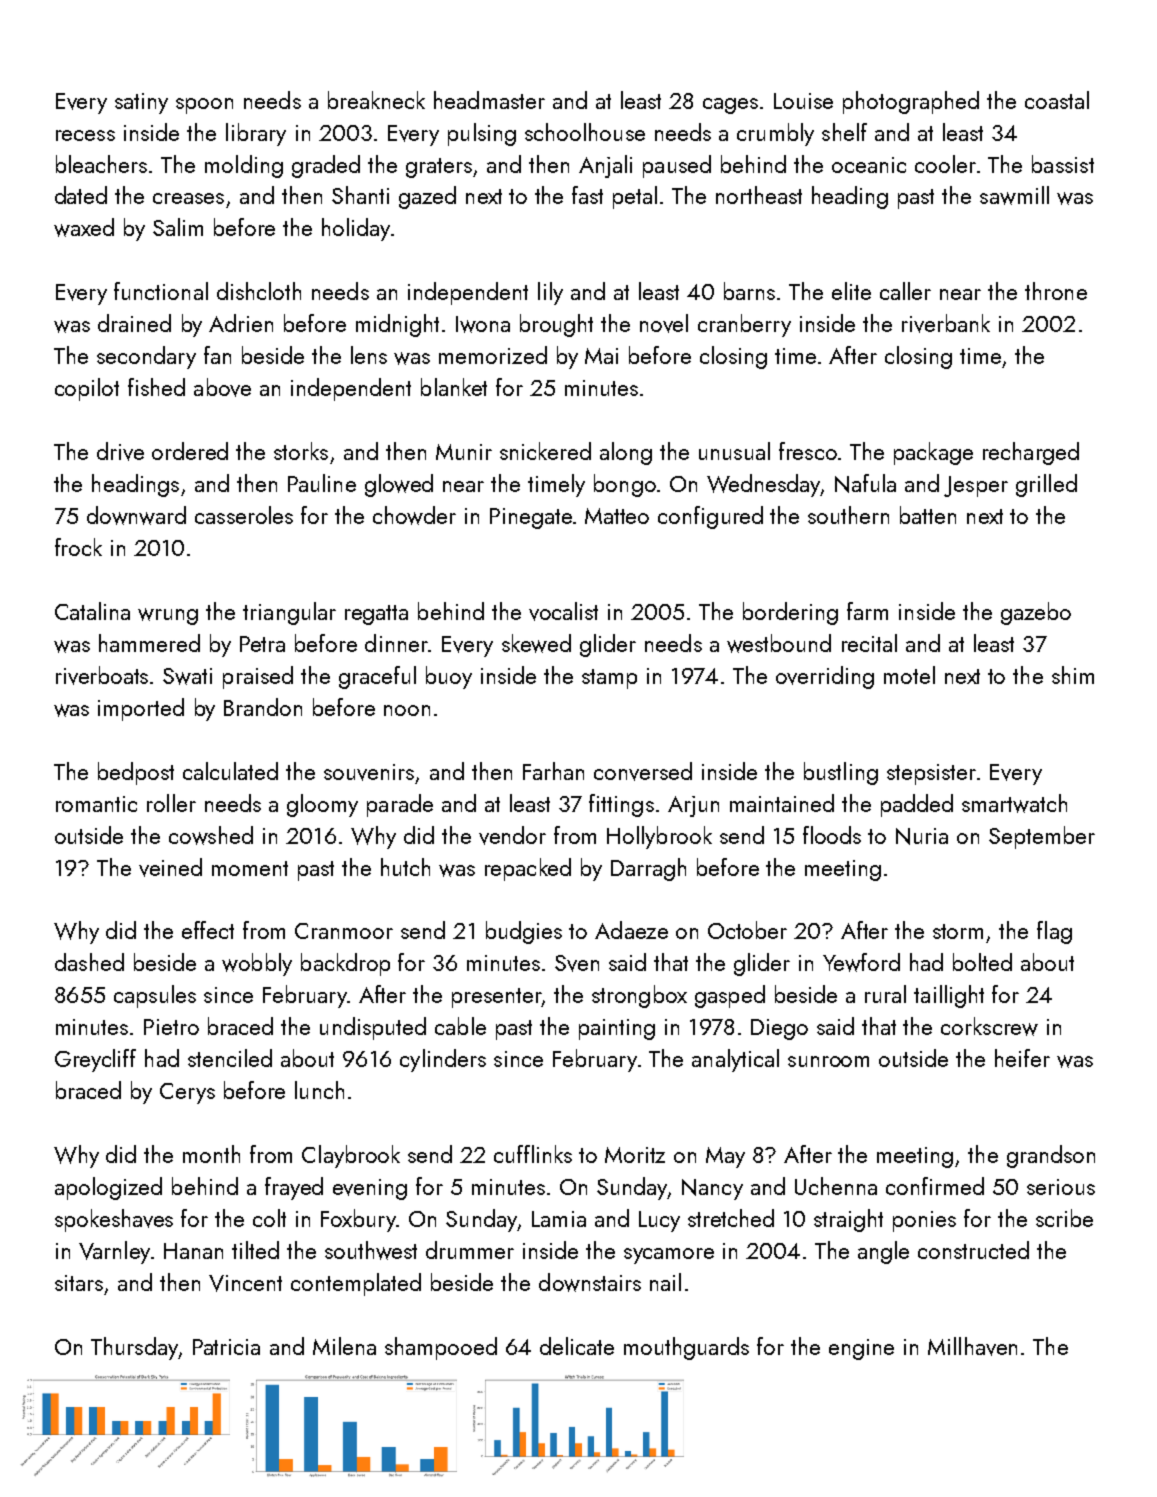  Describe the element at coordinates (204, 106) in the screenshot. I see `spoon` at that location.
